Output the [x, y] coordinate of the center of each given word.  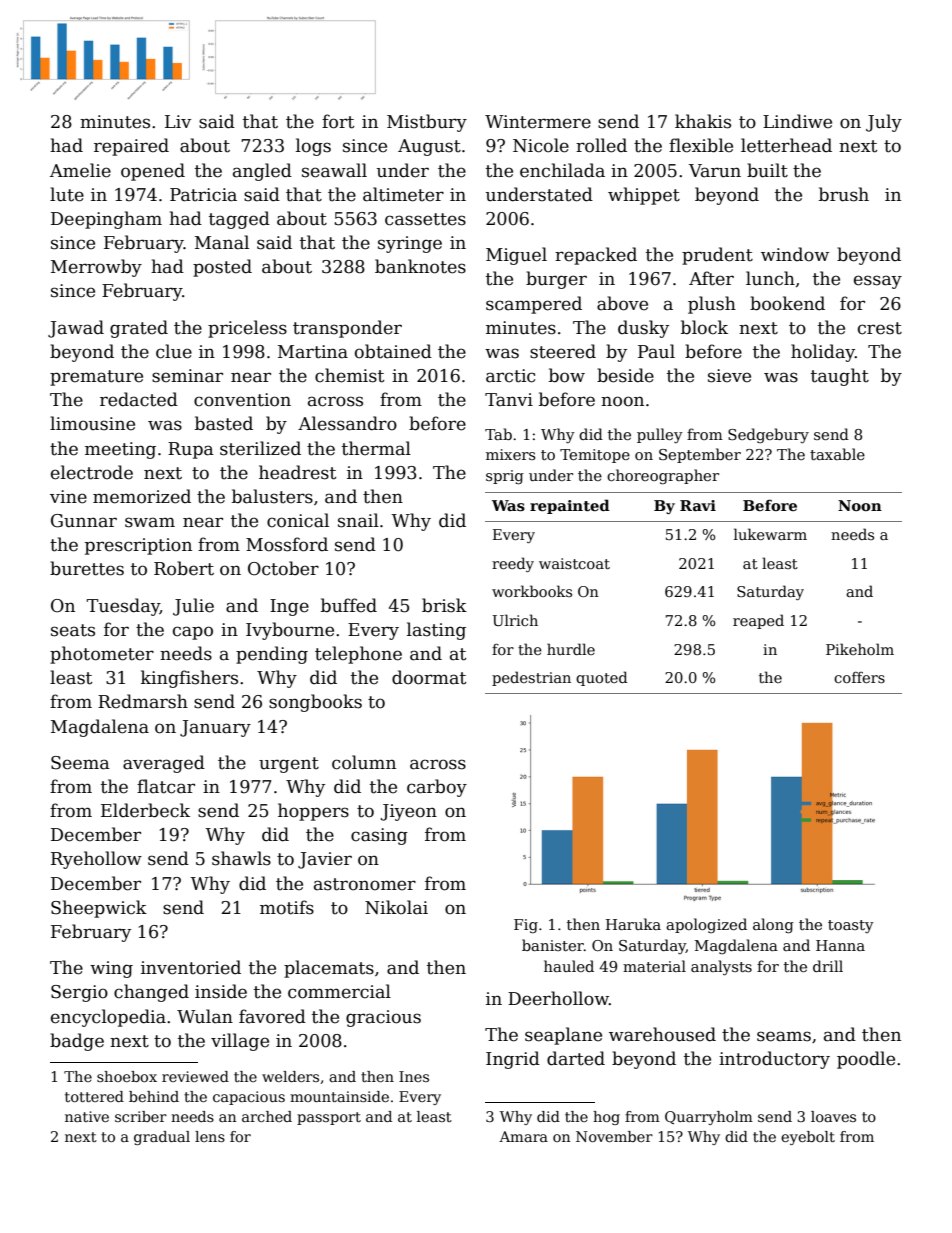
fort [338, 121]
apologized [706, 926]
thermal [376, 448]
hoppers [313, 812]
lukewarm [770, 534]
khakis [703, 121]
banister [553, 945]
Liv [178, 121]
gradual [162, 1138]
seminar [187, 376]
